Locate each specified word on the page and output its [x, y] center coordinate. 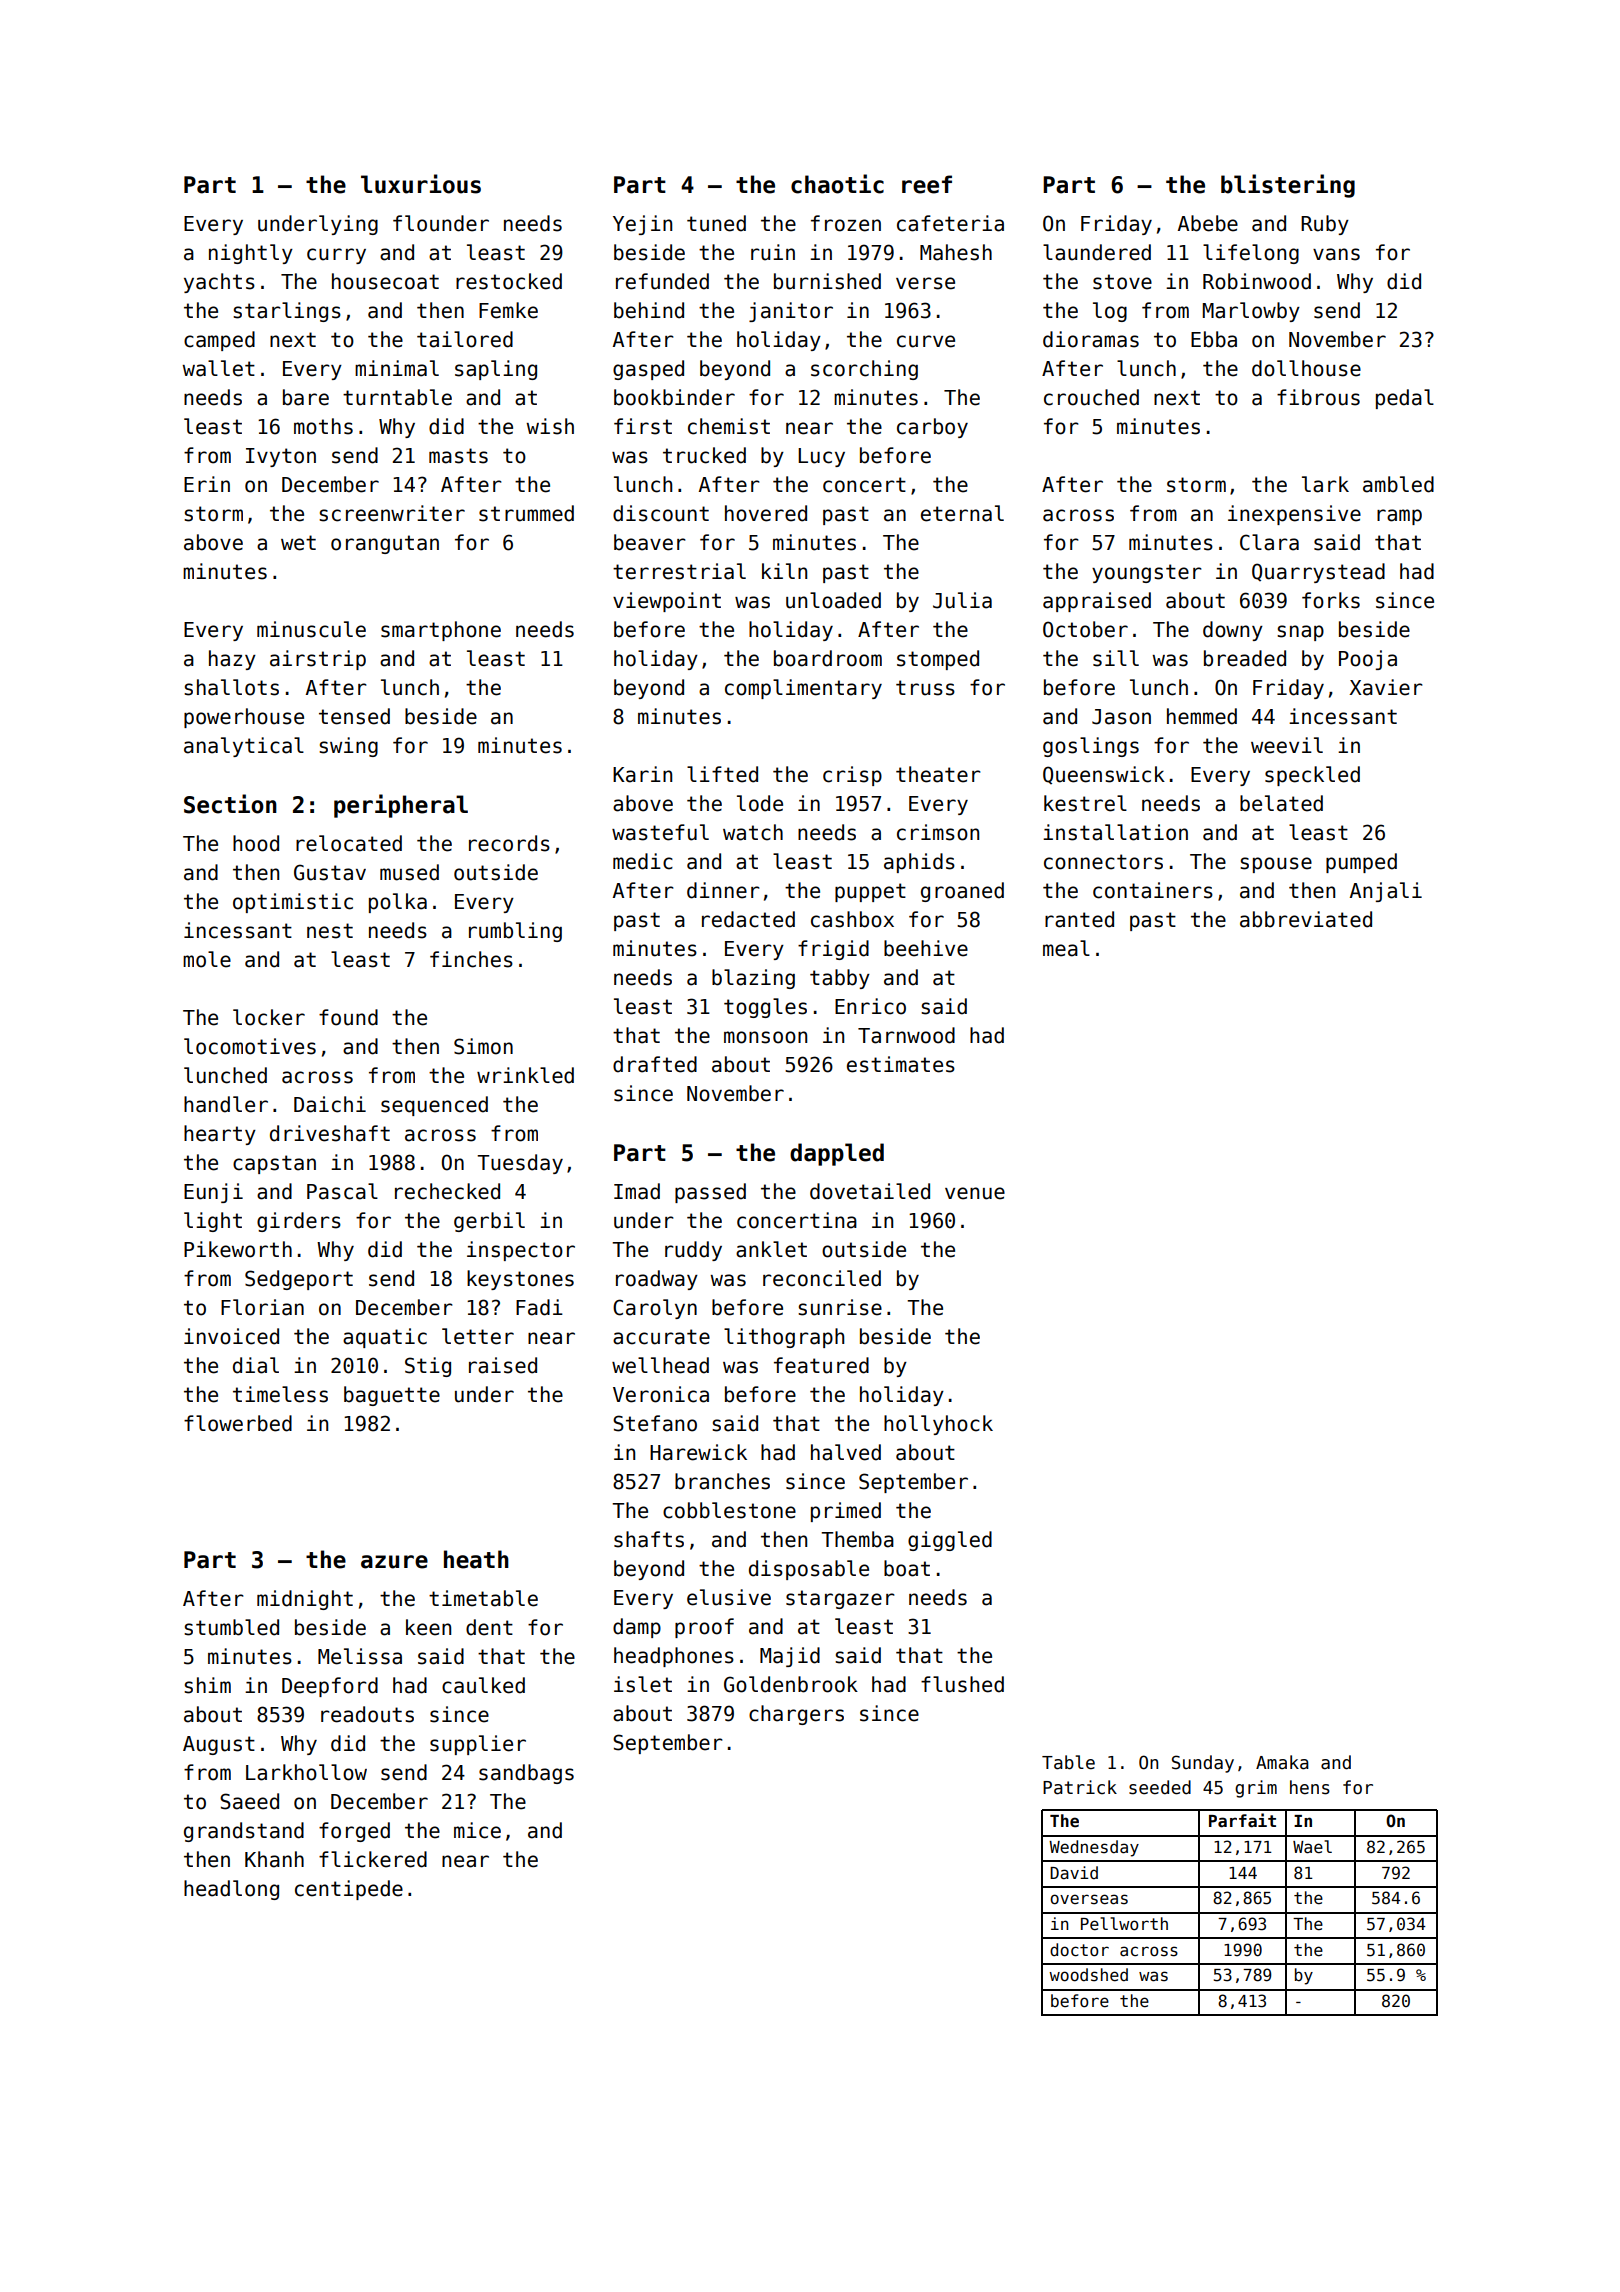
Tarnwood [906, 1035]
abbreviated [1306, 919]
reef [927, 184]
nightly [251, 254]
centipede [349, 1890]
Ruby [1325, 225]
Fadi [539, 1307]
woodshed [1088, 1975]
